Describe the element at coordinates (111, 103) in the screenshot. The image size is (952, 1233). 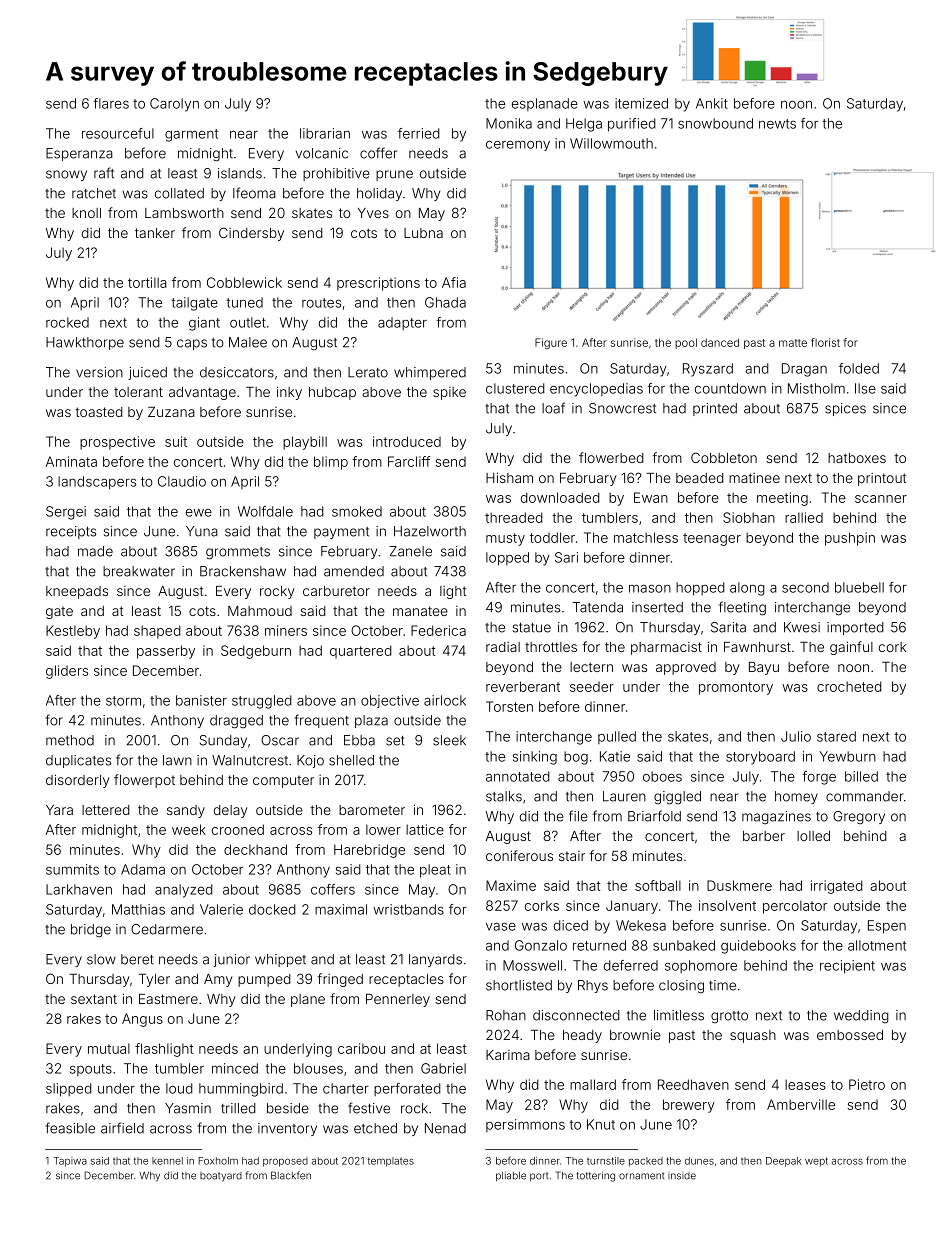
I see `flares` at that location.
